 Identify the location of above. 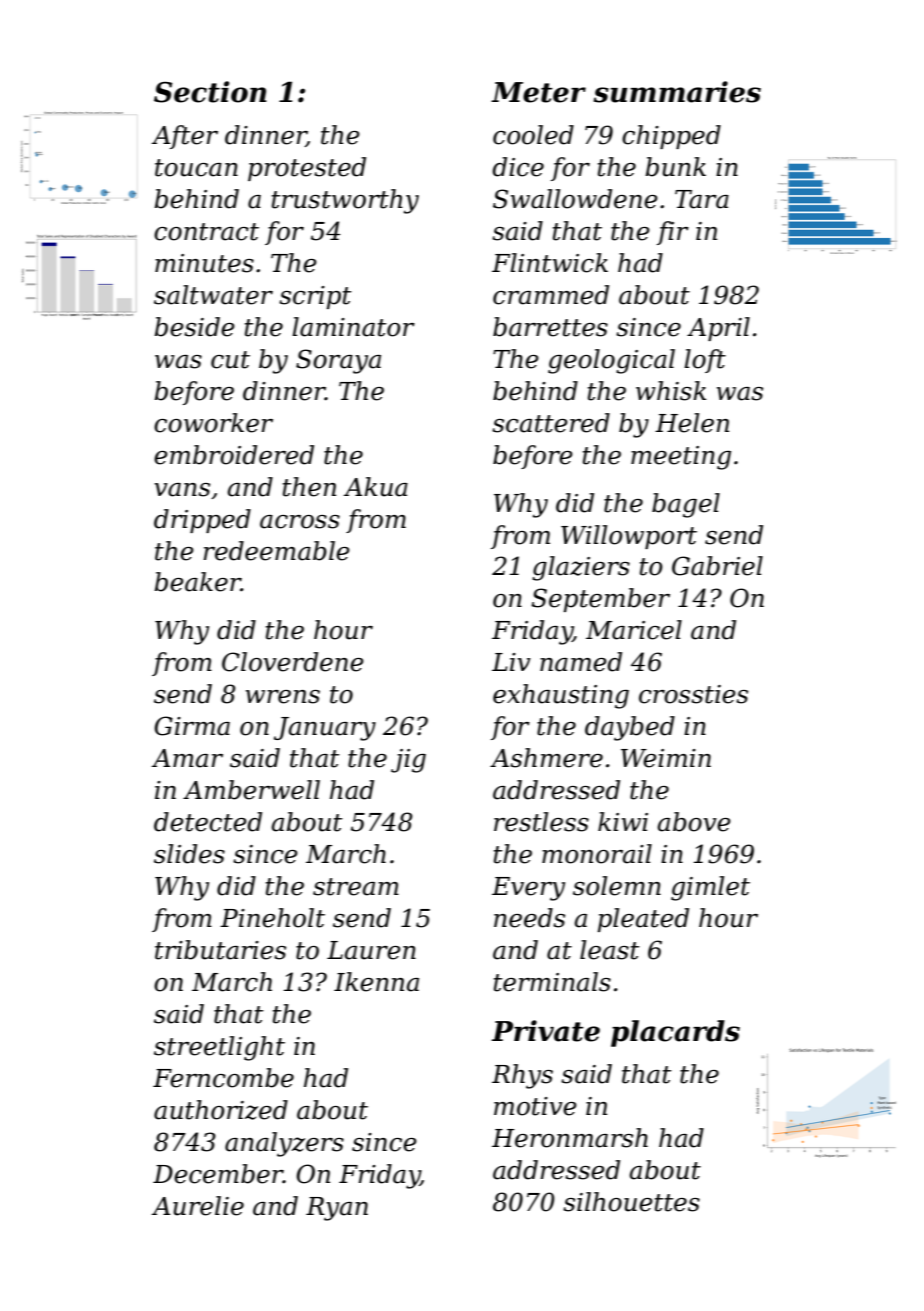
(694, 822).
